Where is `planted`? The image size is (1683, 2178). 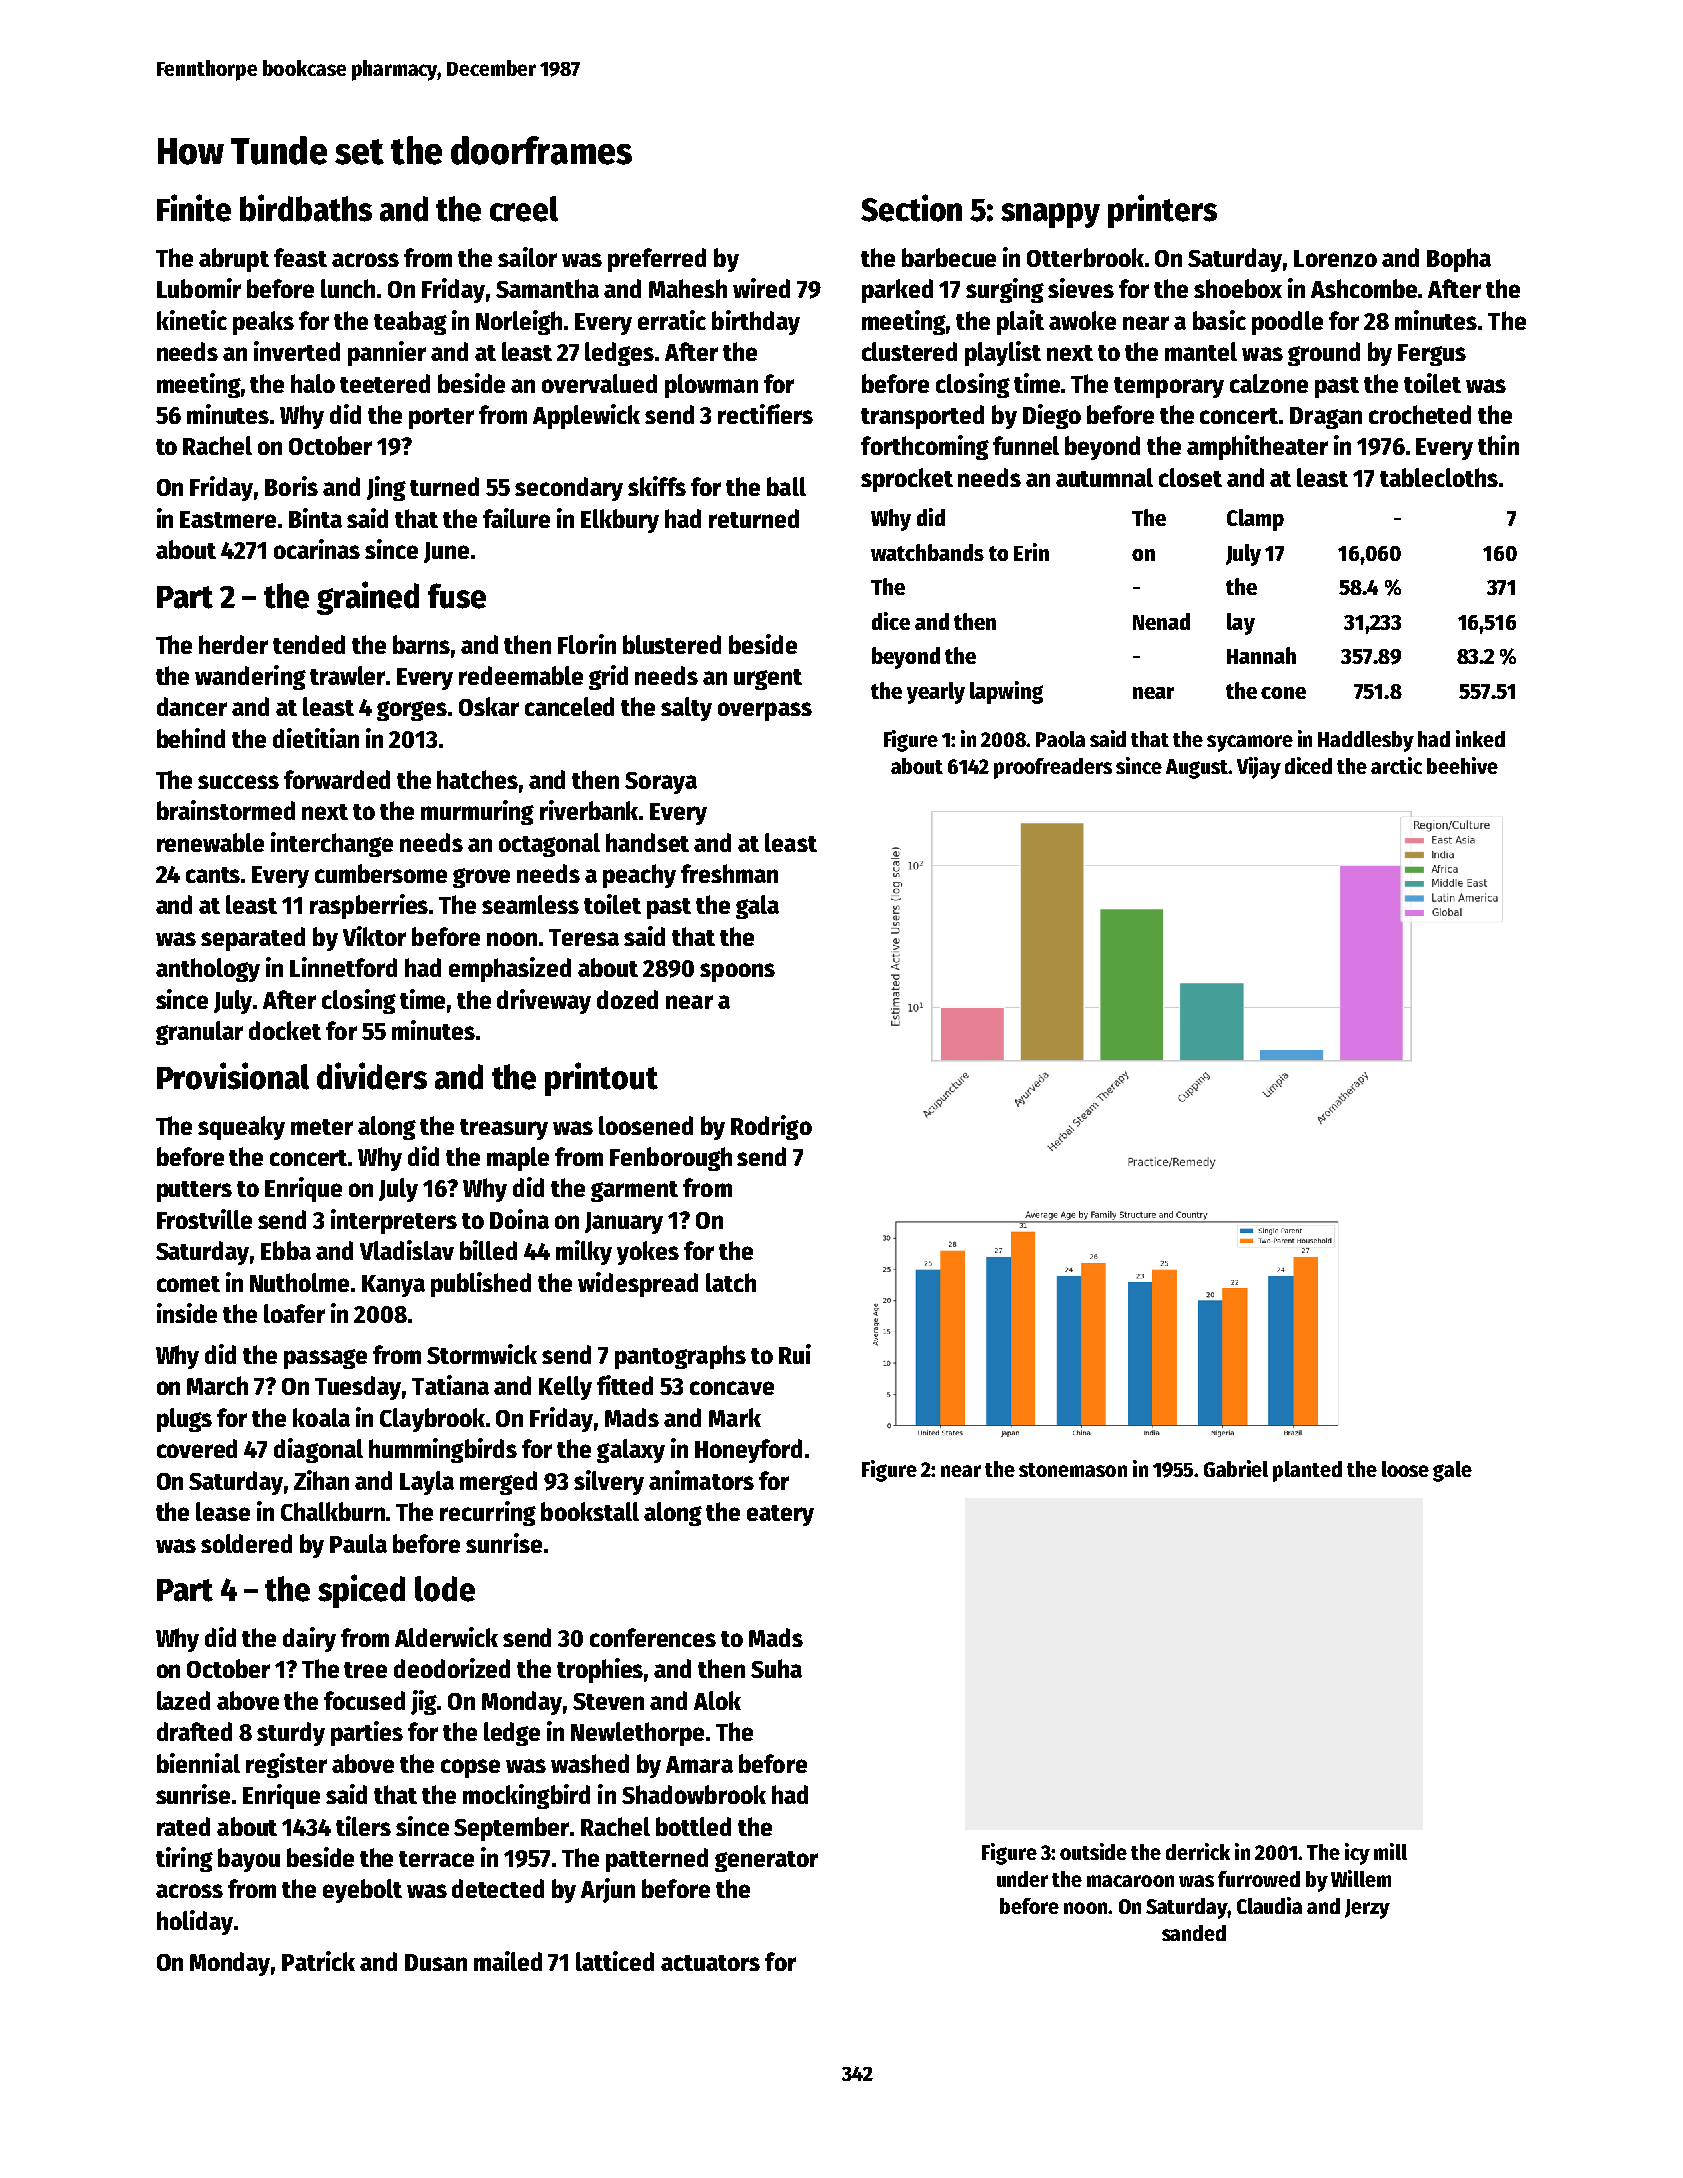 planted is located at coordinates (1307, 1471).
